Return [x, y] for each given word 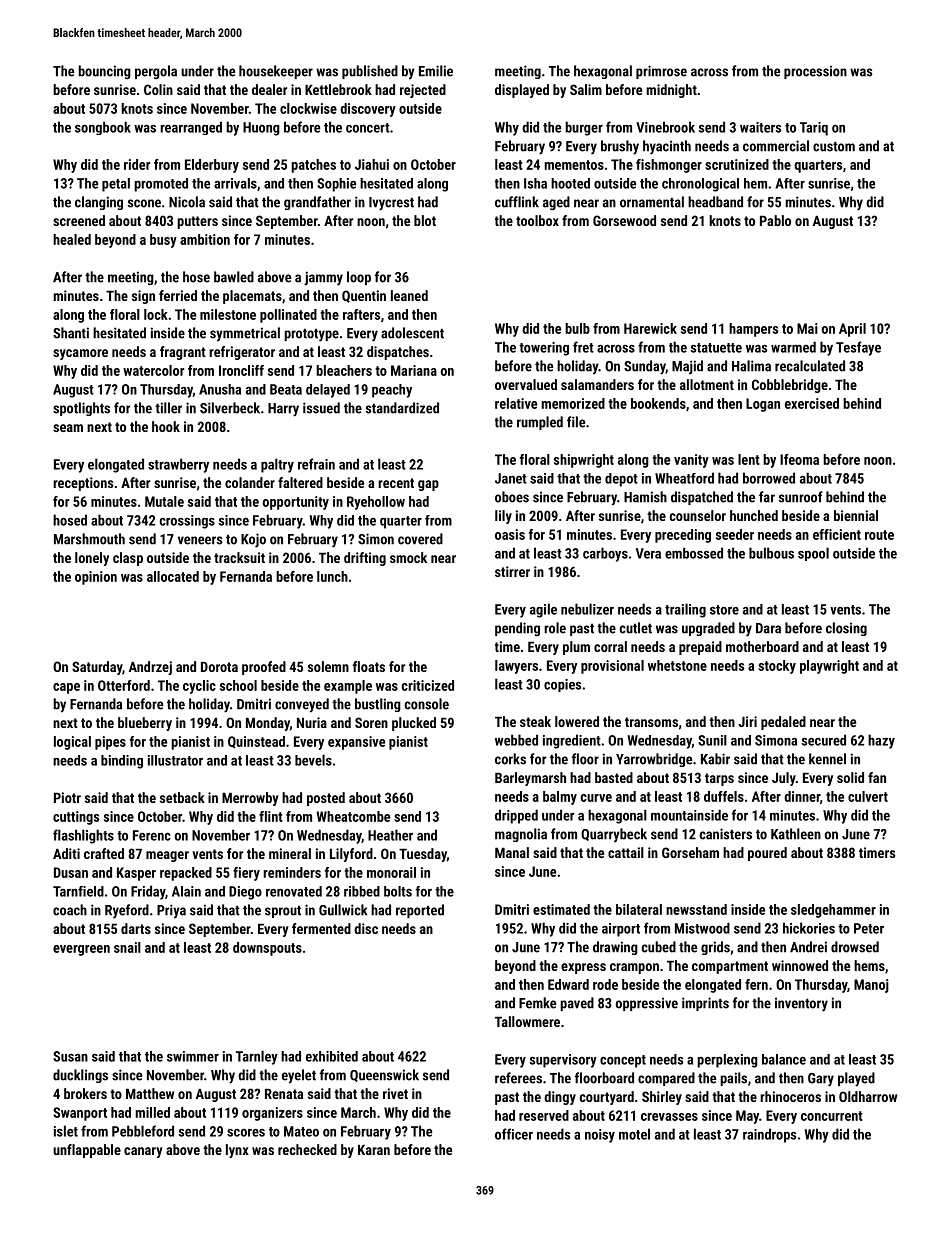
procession [815, 72]
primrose [661, 72]
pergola [156, 72]
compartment [730, 967]
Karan [374, 1150]
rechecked [307, 1149]
